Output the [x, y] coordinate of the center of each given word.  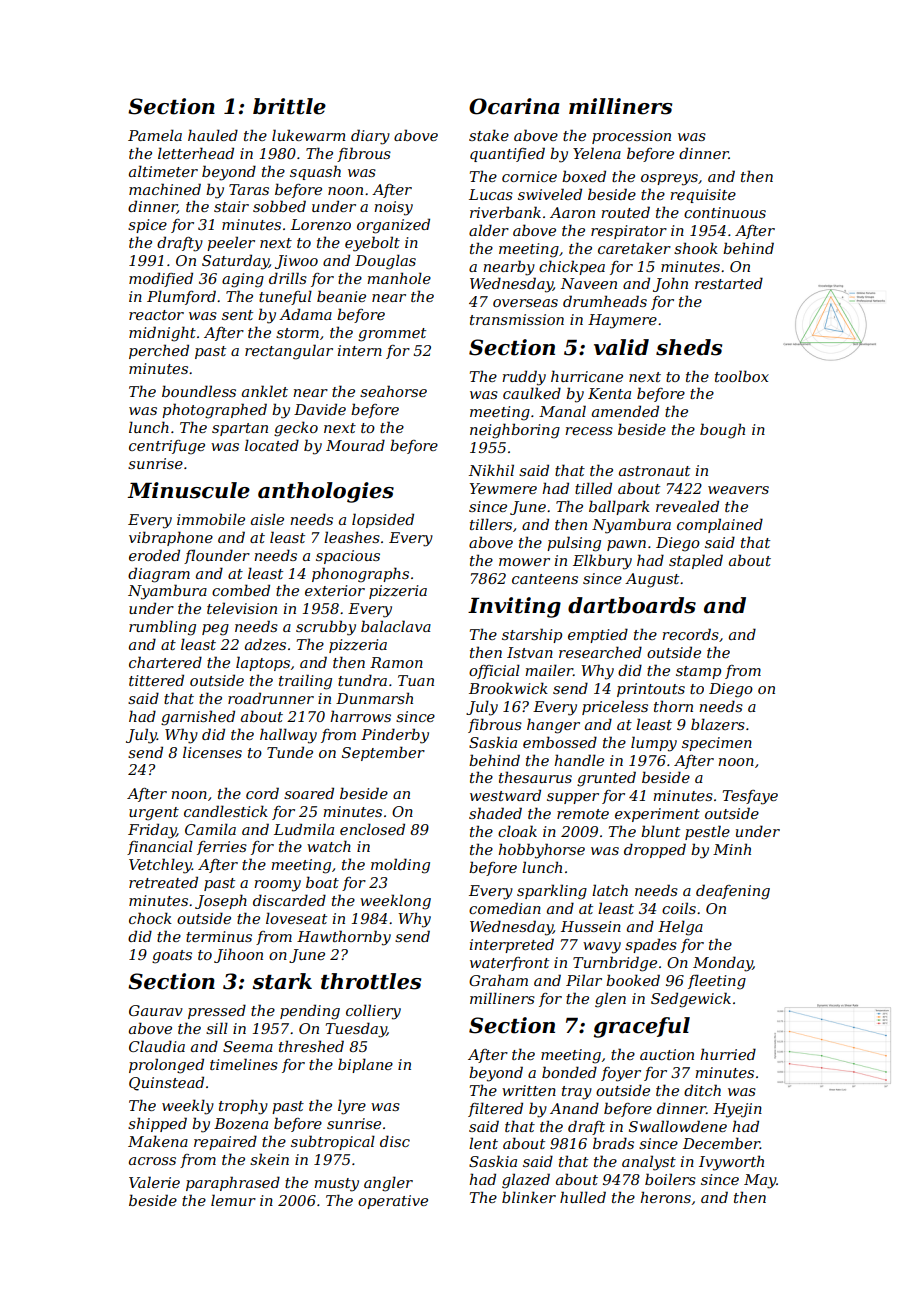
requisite [703, 196]
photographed [214, 411]
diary [370, 137]
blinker [529, 1197]
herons [665, 1197]
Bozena [241, 1124]
